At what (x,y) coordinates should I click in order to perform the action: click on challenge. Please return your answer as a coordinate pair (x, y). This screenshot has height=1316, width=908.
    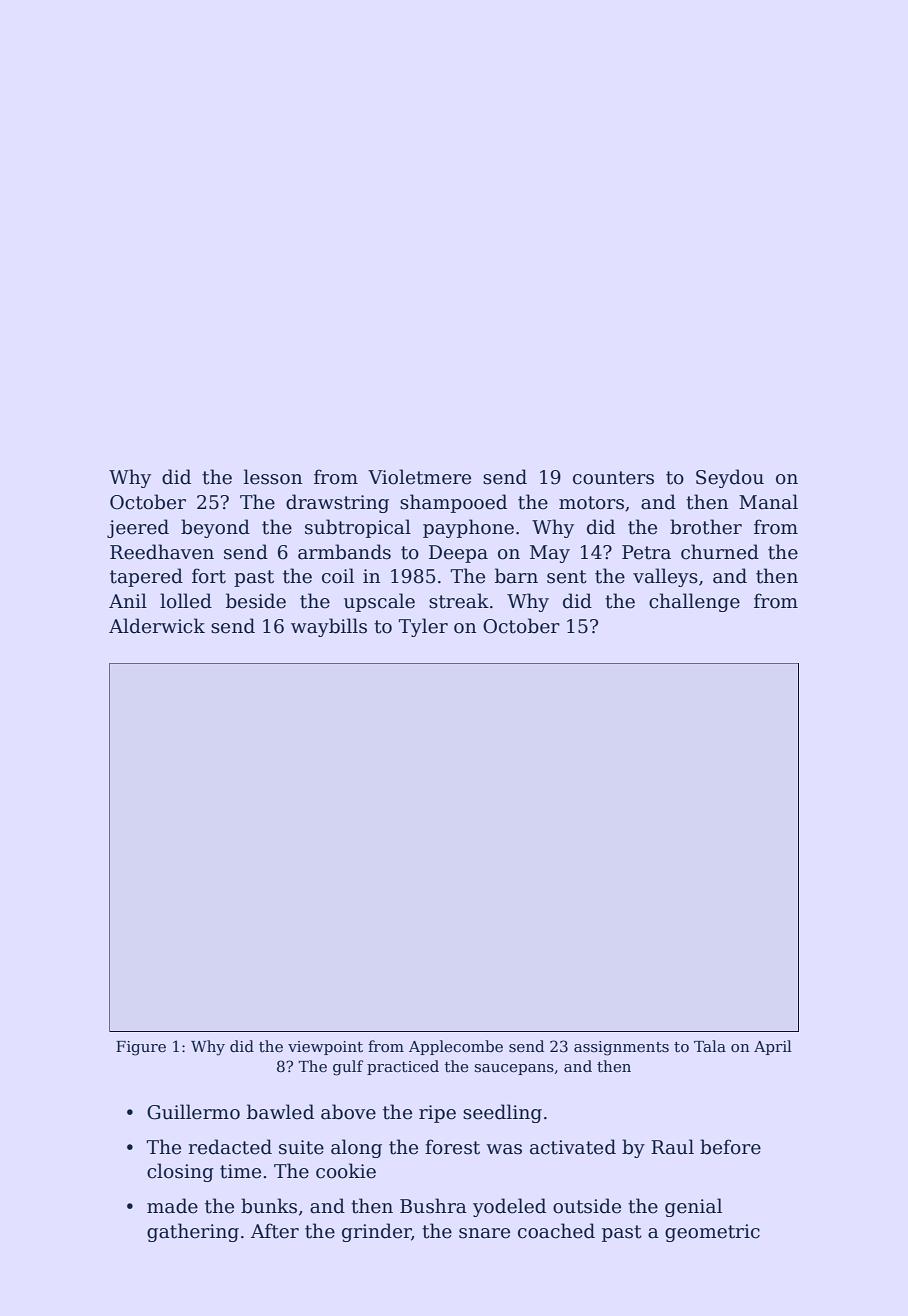
    Looking at the image, I should click on (694, 602).
